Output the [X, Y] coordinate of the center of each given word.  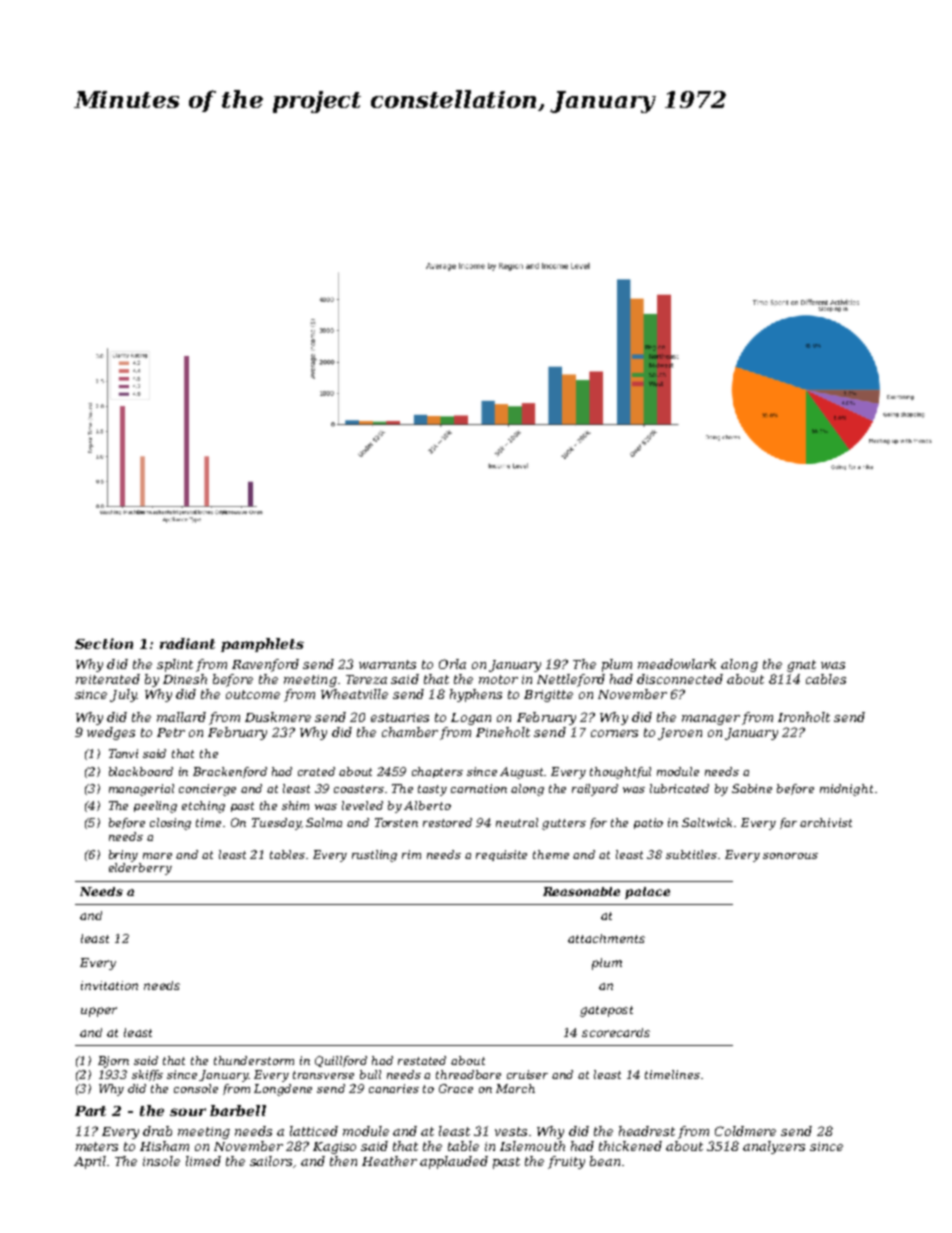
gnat [801, 666]
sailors [271, 1161]
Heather [389, 1161]
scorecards [616, 1032]
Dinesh [185, 679]
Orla [452, 664]
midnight [846, 790]
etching [203, 807]
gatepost [606, 1011]
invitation [109, 985]
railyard [595, 790]
